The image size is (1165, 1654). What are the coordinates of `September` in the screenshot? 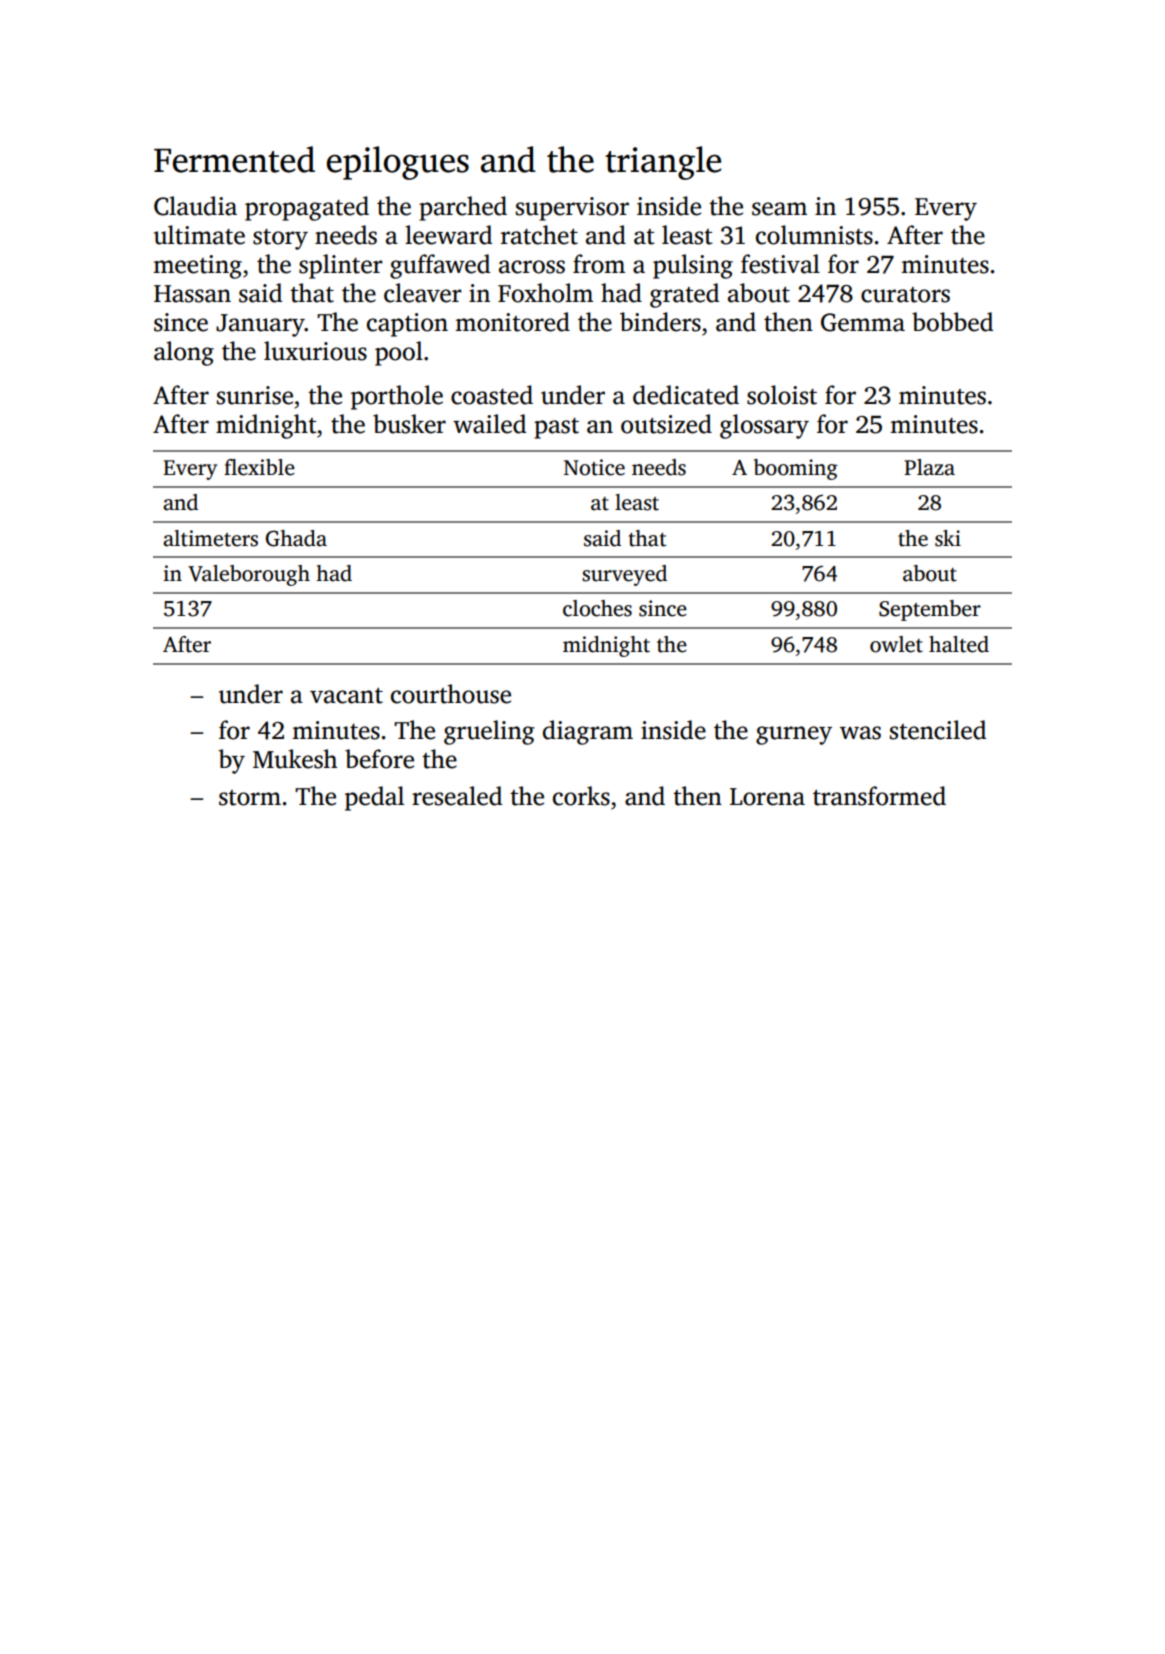 It's located at (930, 610).
